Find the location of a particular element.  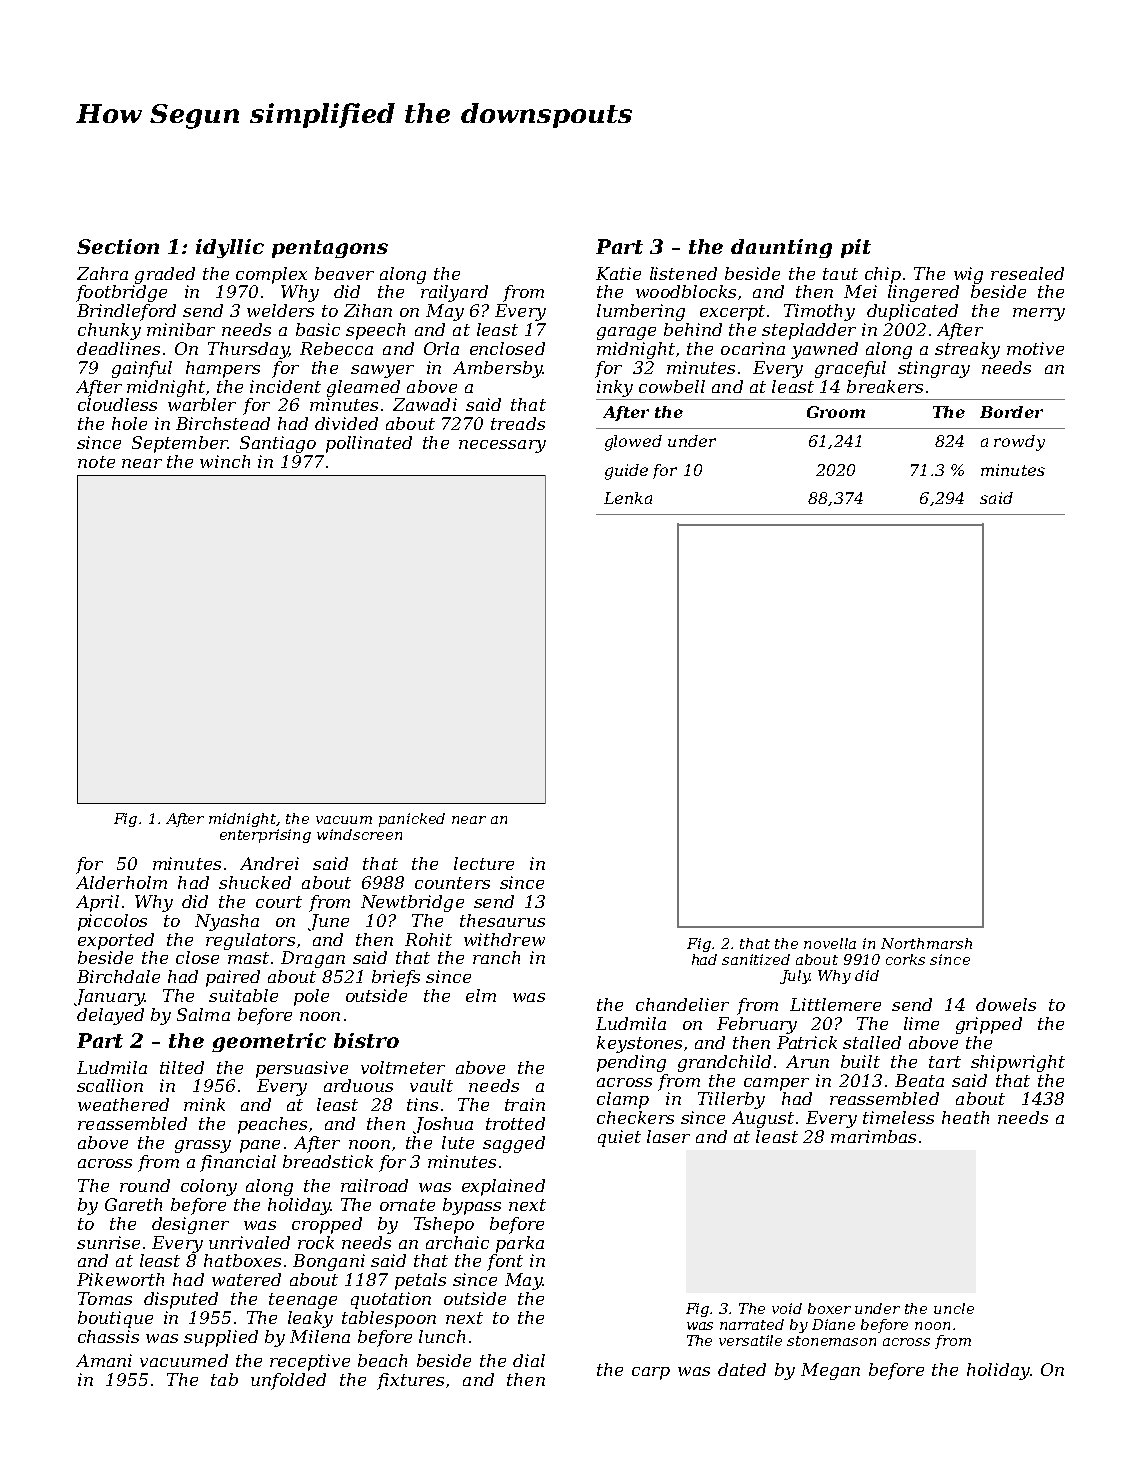

unfolded is located at coordinates (288, 1381).
